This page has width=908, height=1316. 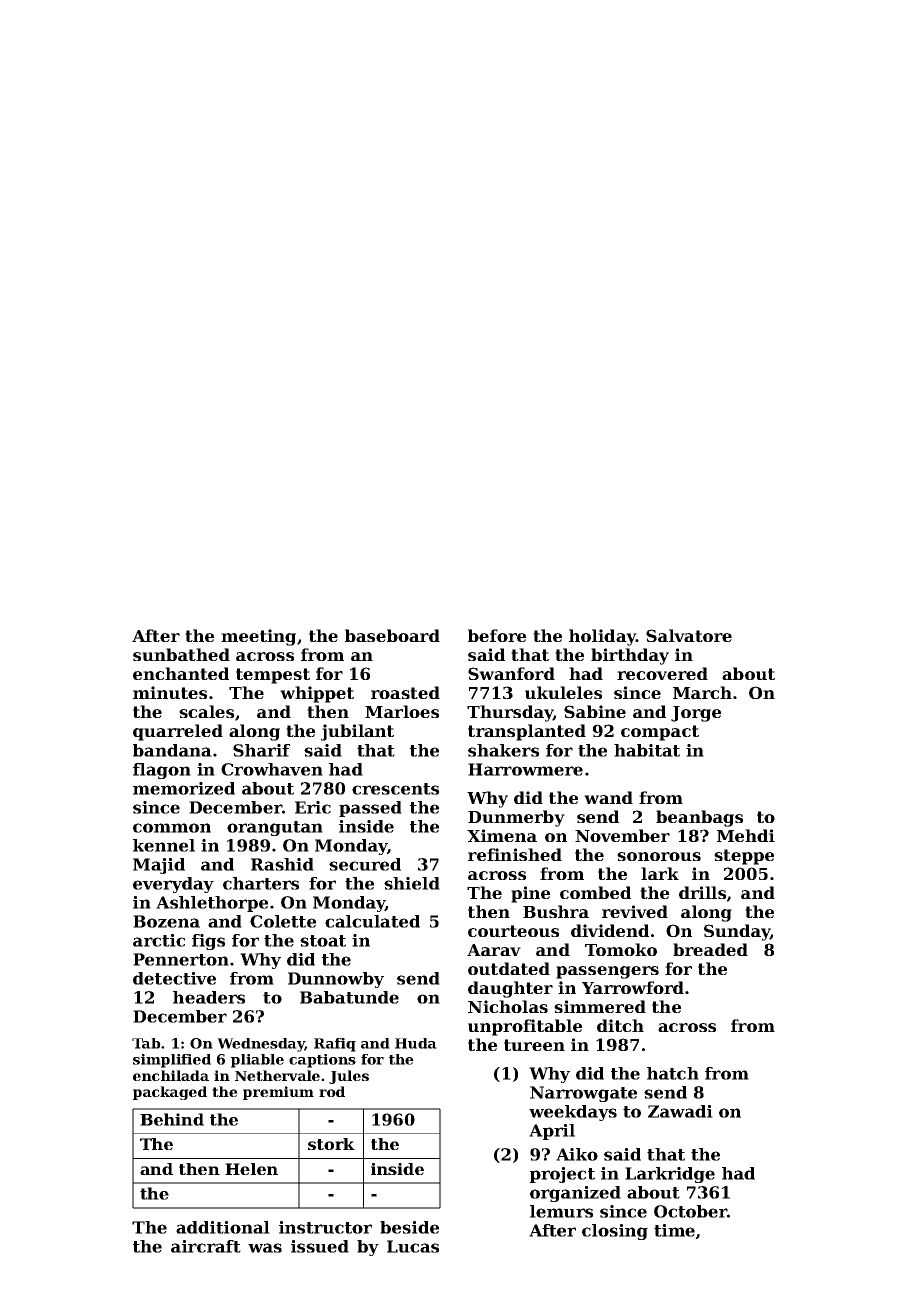 I want to click on Aarav, so click(x=494, y=950).
